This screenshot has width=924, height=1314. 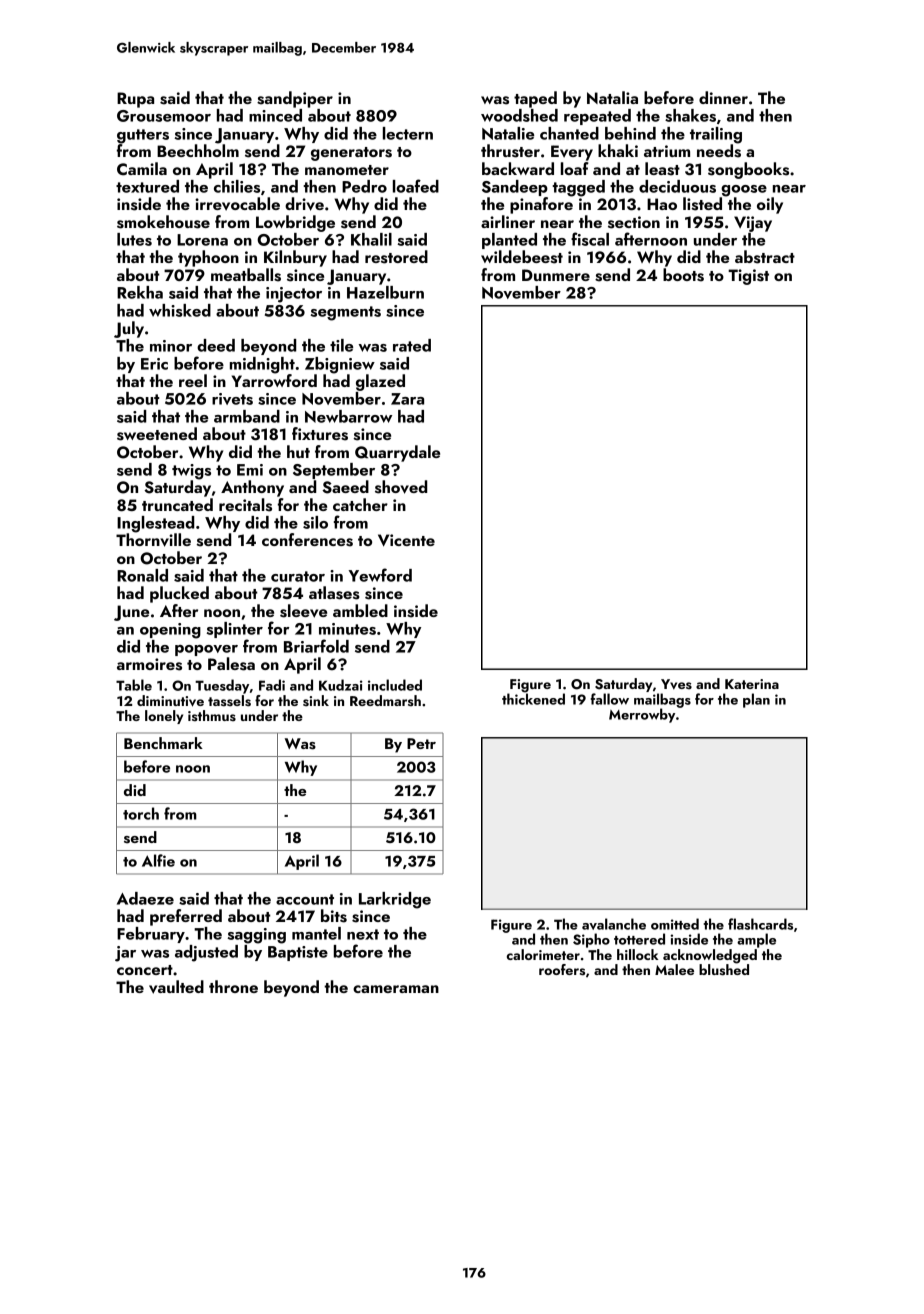 I want to click on dinner, so click(x=723, y=97).
